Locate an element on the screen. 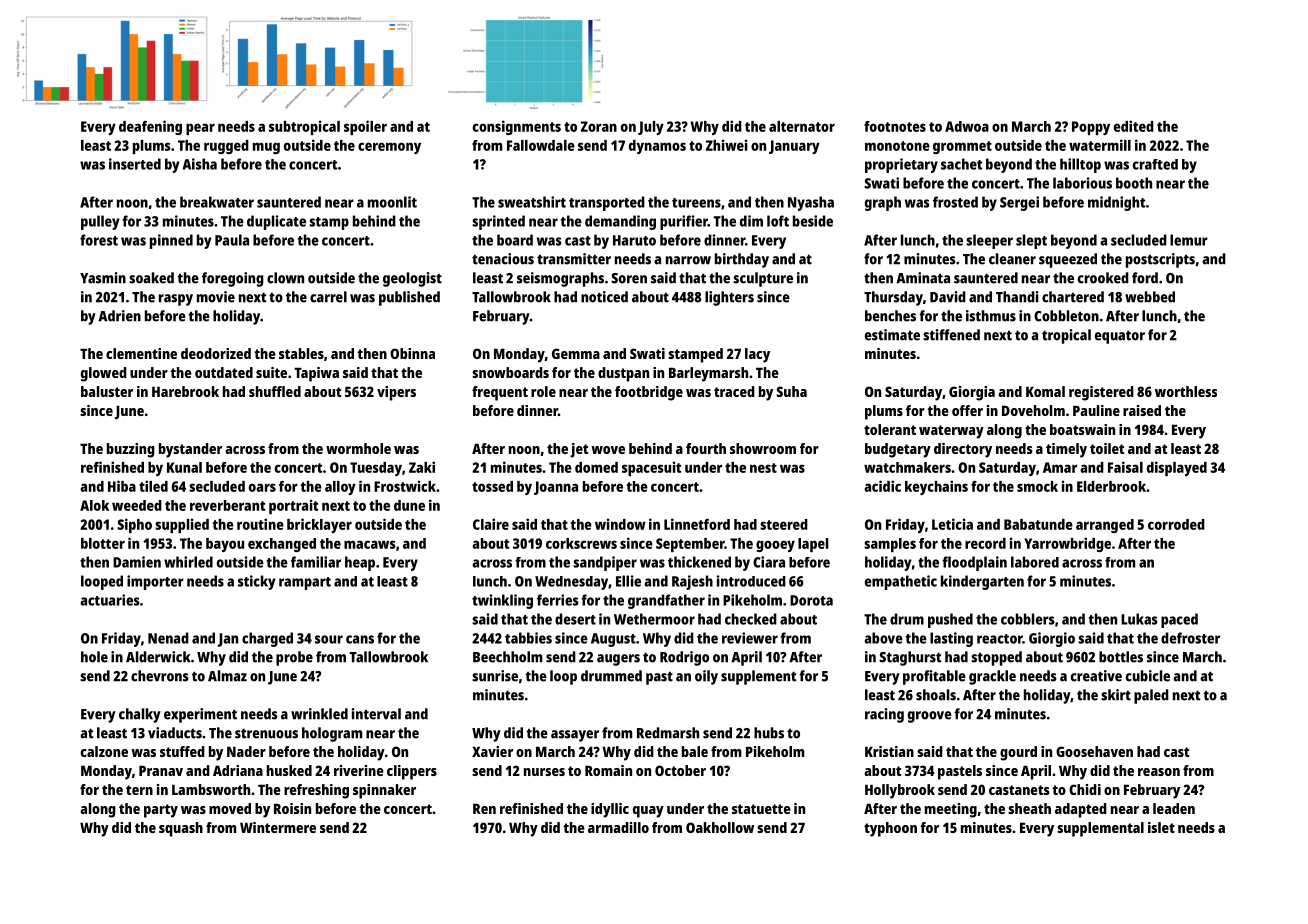 This screenshot has width=1308, height=924. footnotes is located at coordinates (895, 126).
